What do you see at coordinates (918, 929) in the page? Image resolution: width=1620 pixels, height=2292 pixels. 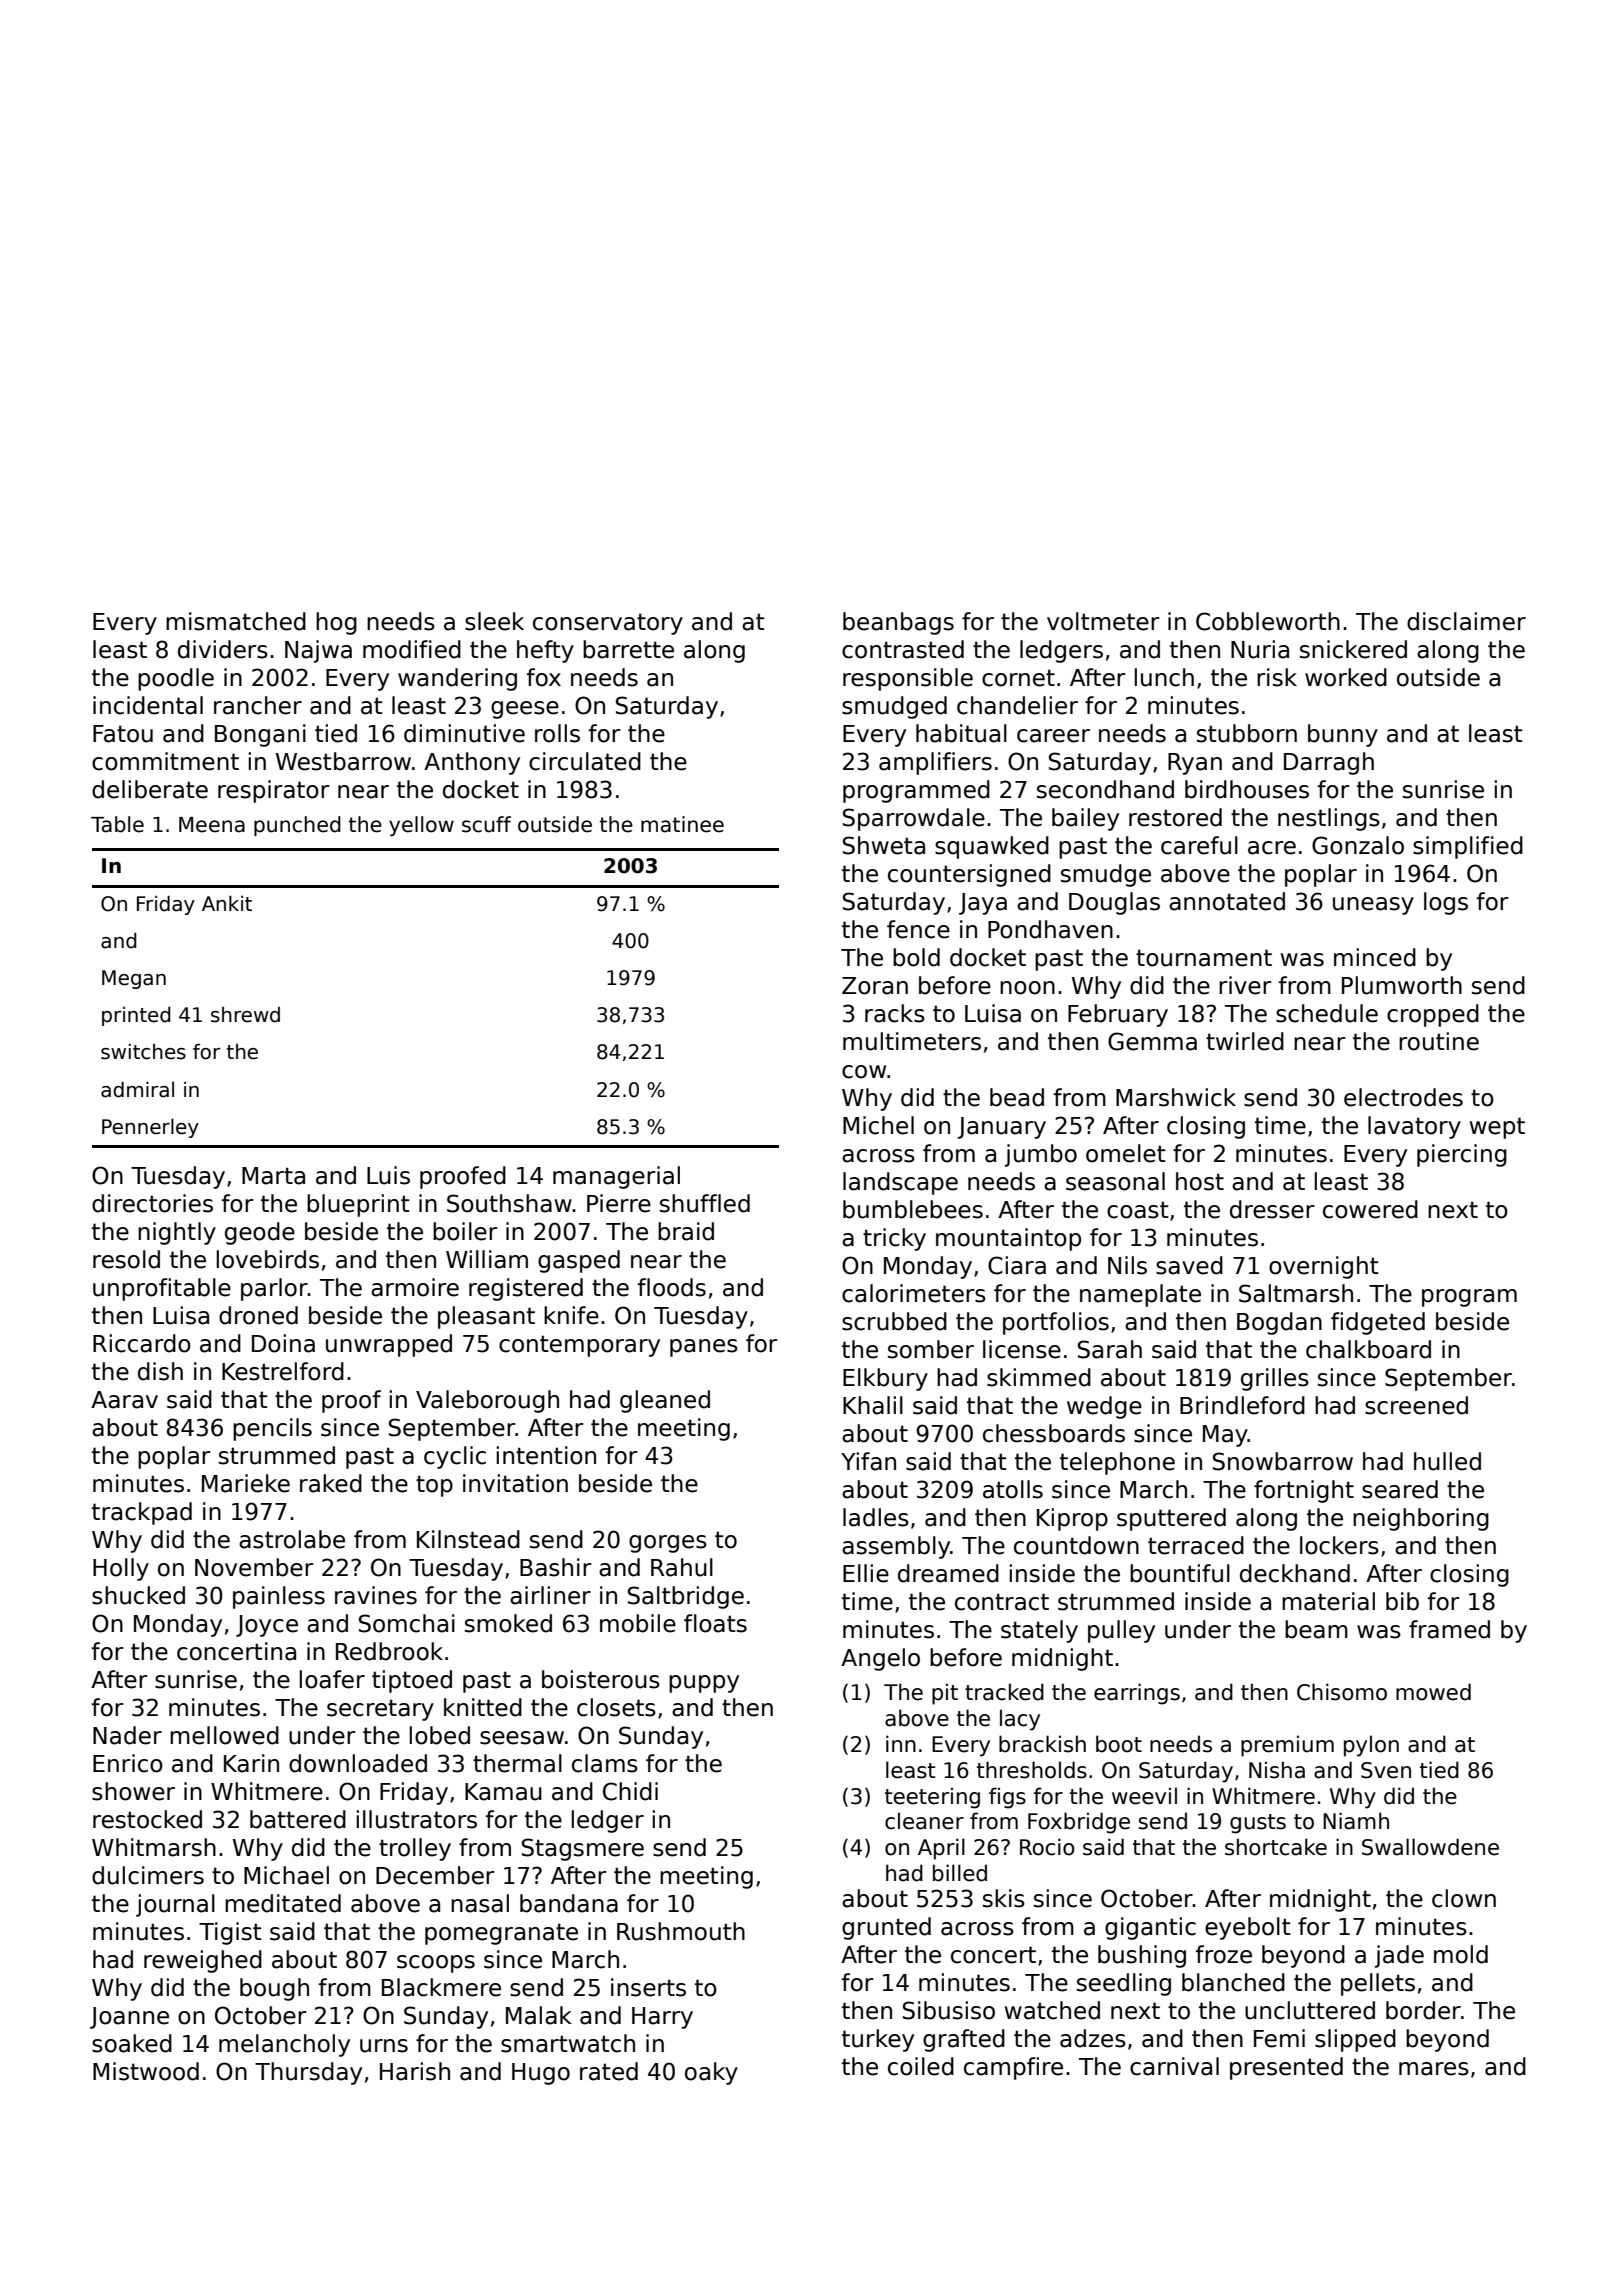 I see `fence` at bounding box center [918, 929].
